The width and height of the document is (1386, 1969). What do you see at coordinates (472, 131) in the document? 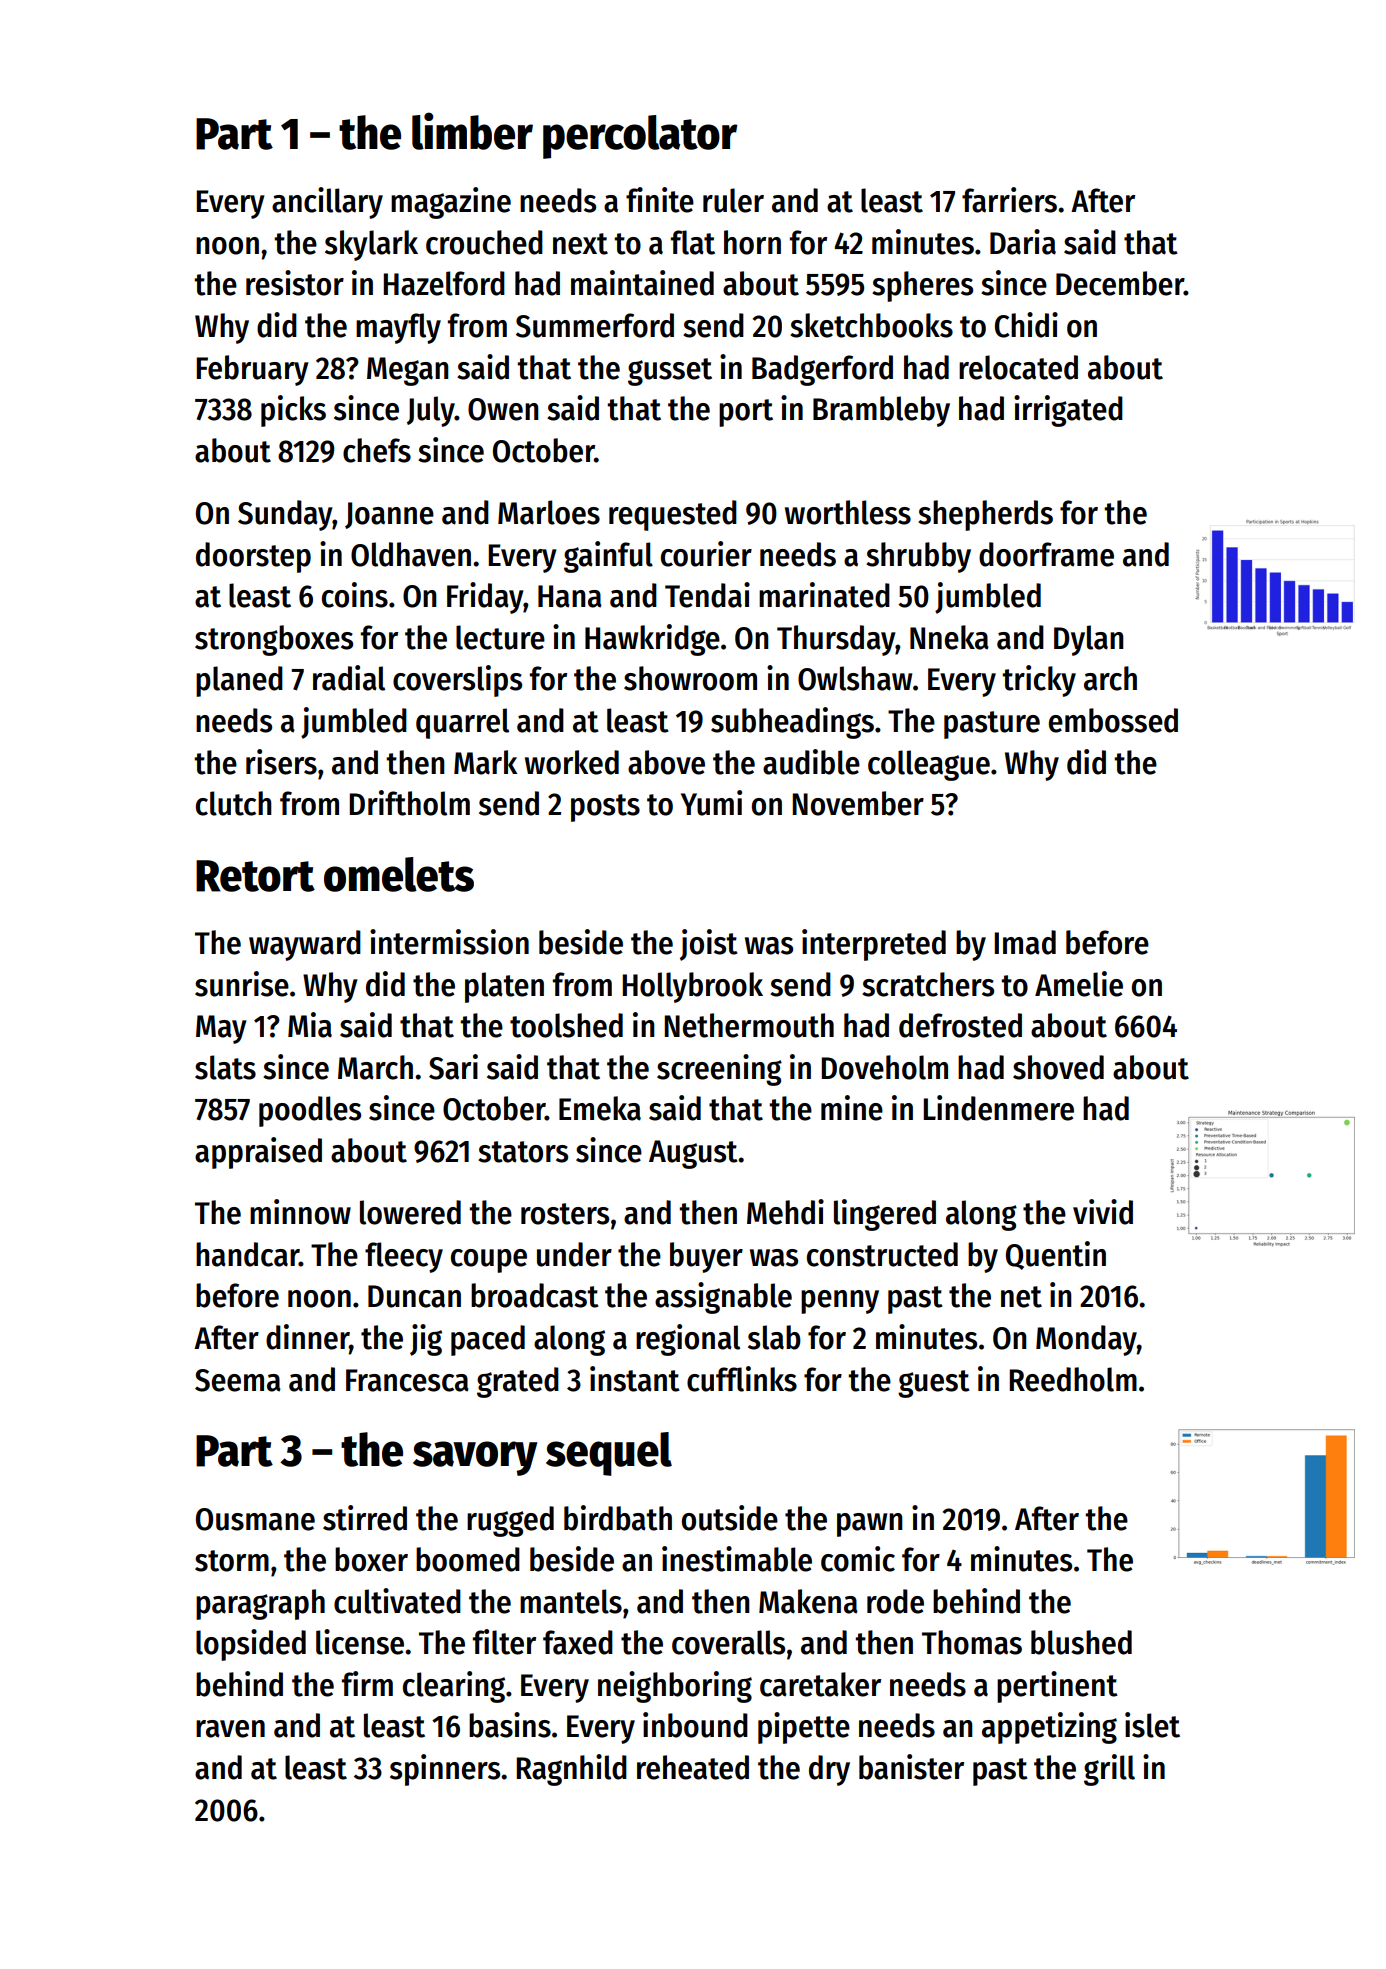
I see `limber` at bounding box center [472, 131].
